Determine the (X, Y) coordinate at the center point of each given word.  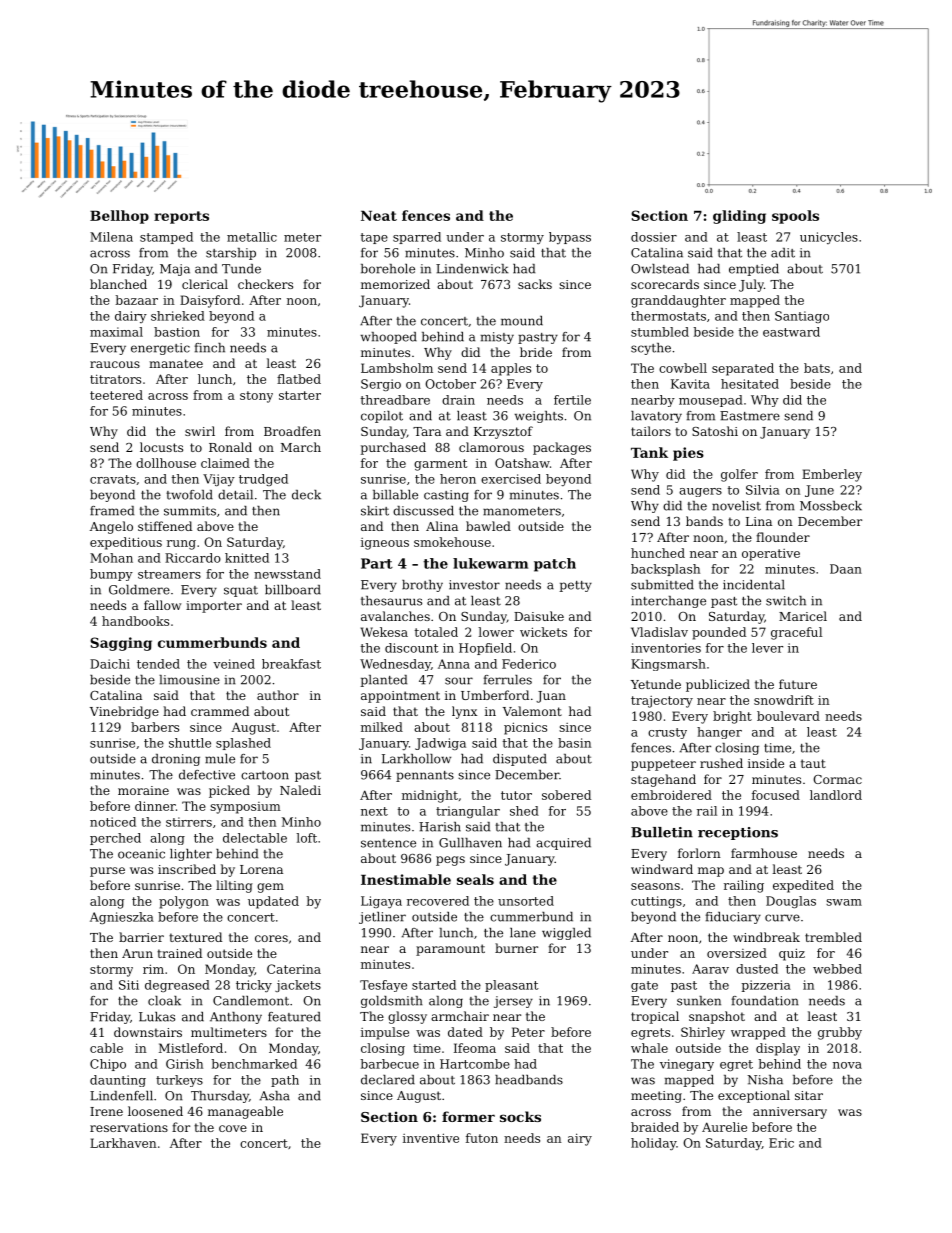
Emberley (832, 475)
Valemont (532, 711)
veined (234, 664)
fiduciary (733, 918)
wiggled (566, 934)
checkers (265, 284)
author (278, 695)
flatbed (299, 379)
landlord (836, 795)
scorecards (665, 284)
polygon (184, 902)
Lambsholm (397, 368)
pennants (425, 776)
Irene (106, 1111)
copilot (382, 417)
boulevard (788, 716)
